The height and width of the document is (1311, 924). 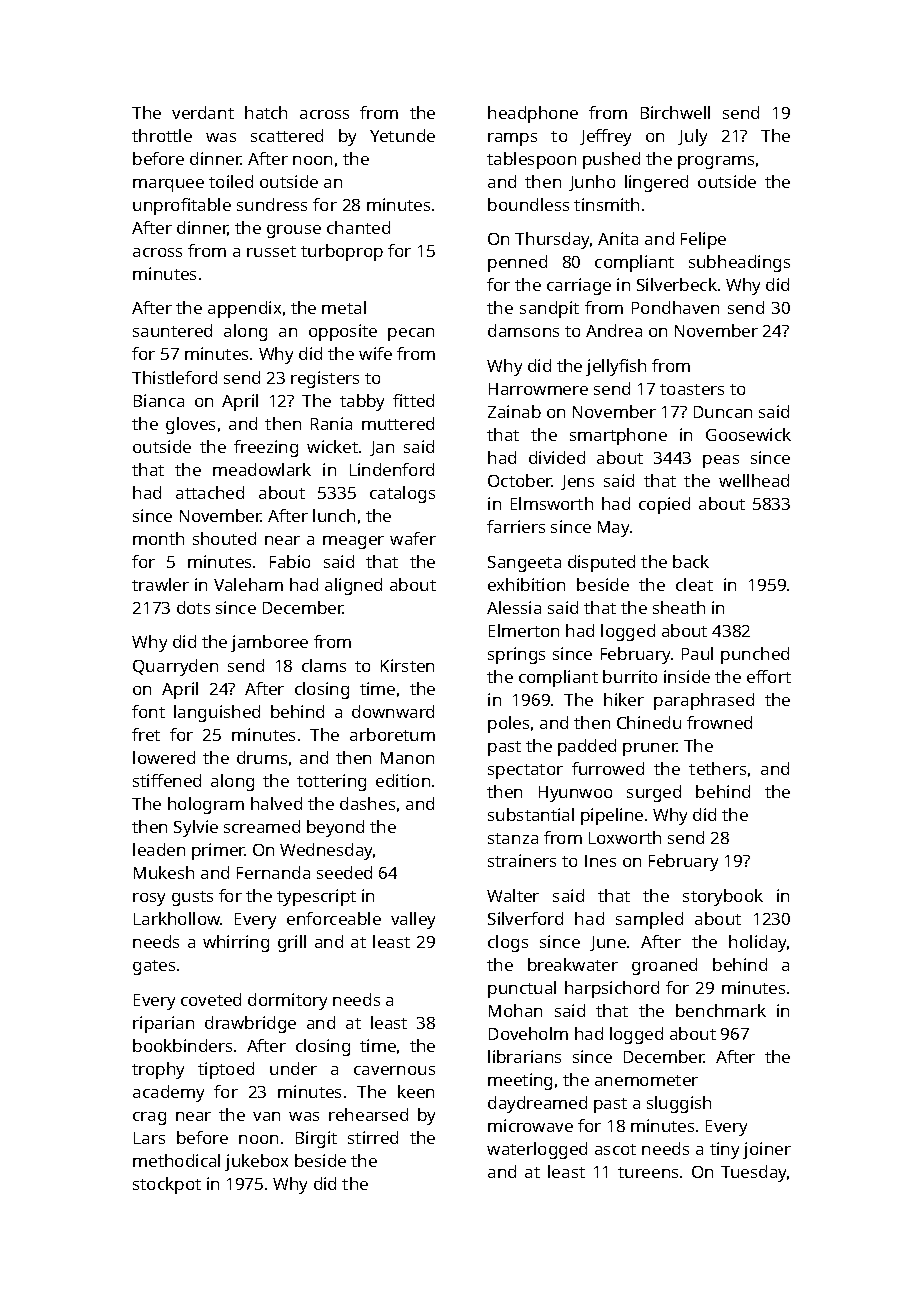 I want to click on lunch, so click(x=334, y=515).
